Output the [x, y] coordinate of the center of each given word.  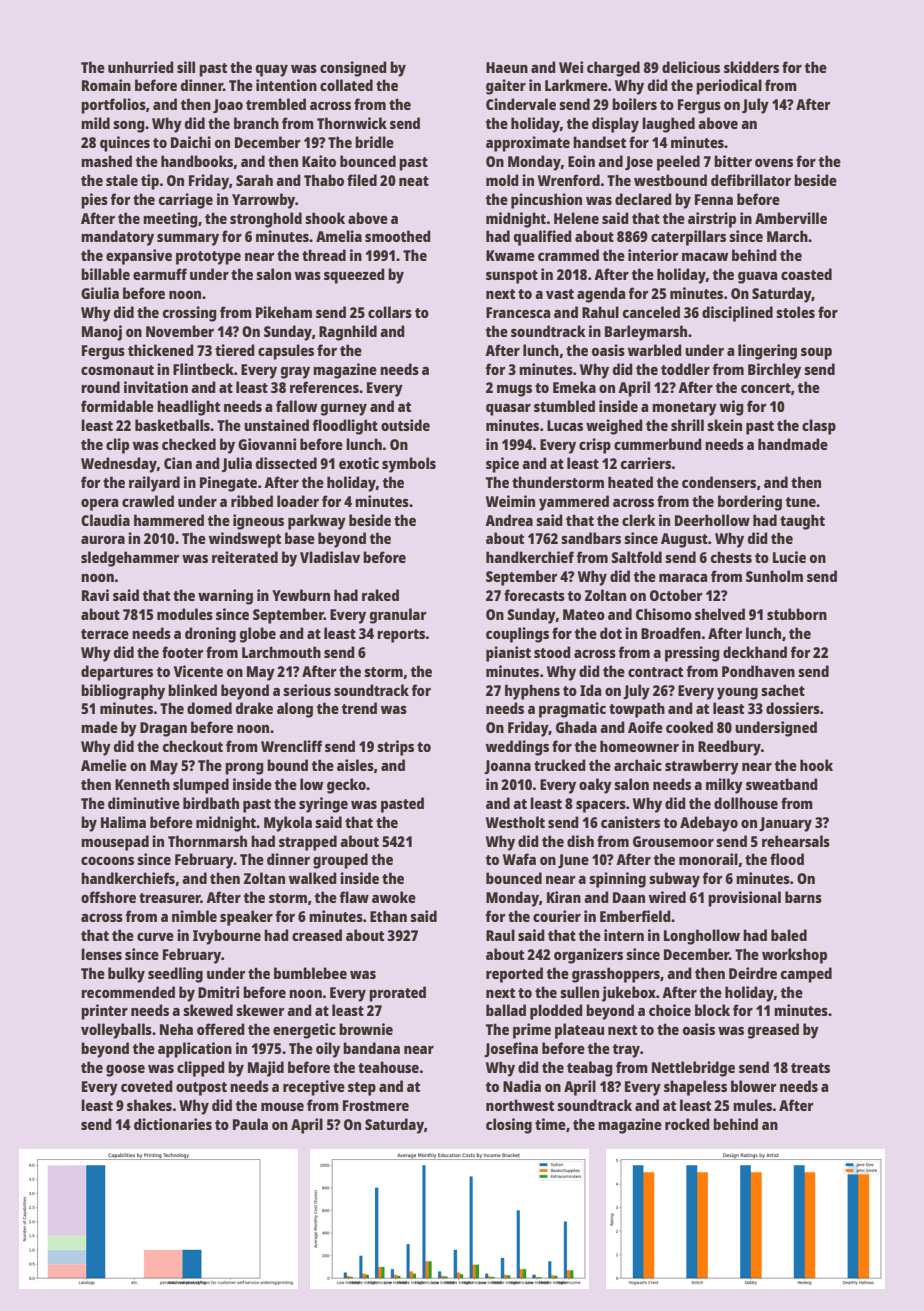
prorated [397, 994]
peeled [678, 163]
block [712, 1010]
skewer [260, 1010]
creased [317, 935]
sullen [579, 992]
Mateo [584, 614]
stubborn [797, 614]
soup [816, 354]
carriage [186, 201]
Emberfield [635, 916]
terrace [105, 634]
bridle [374, 142]
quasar [508, 410]
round [100, 387]
